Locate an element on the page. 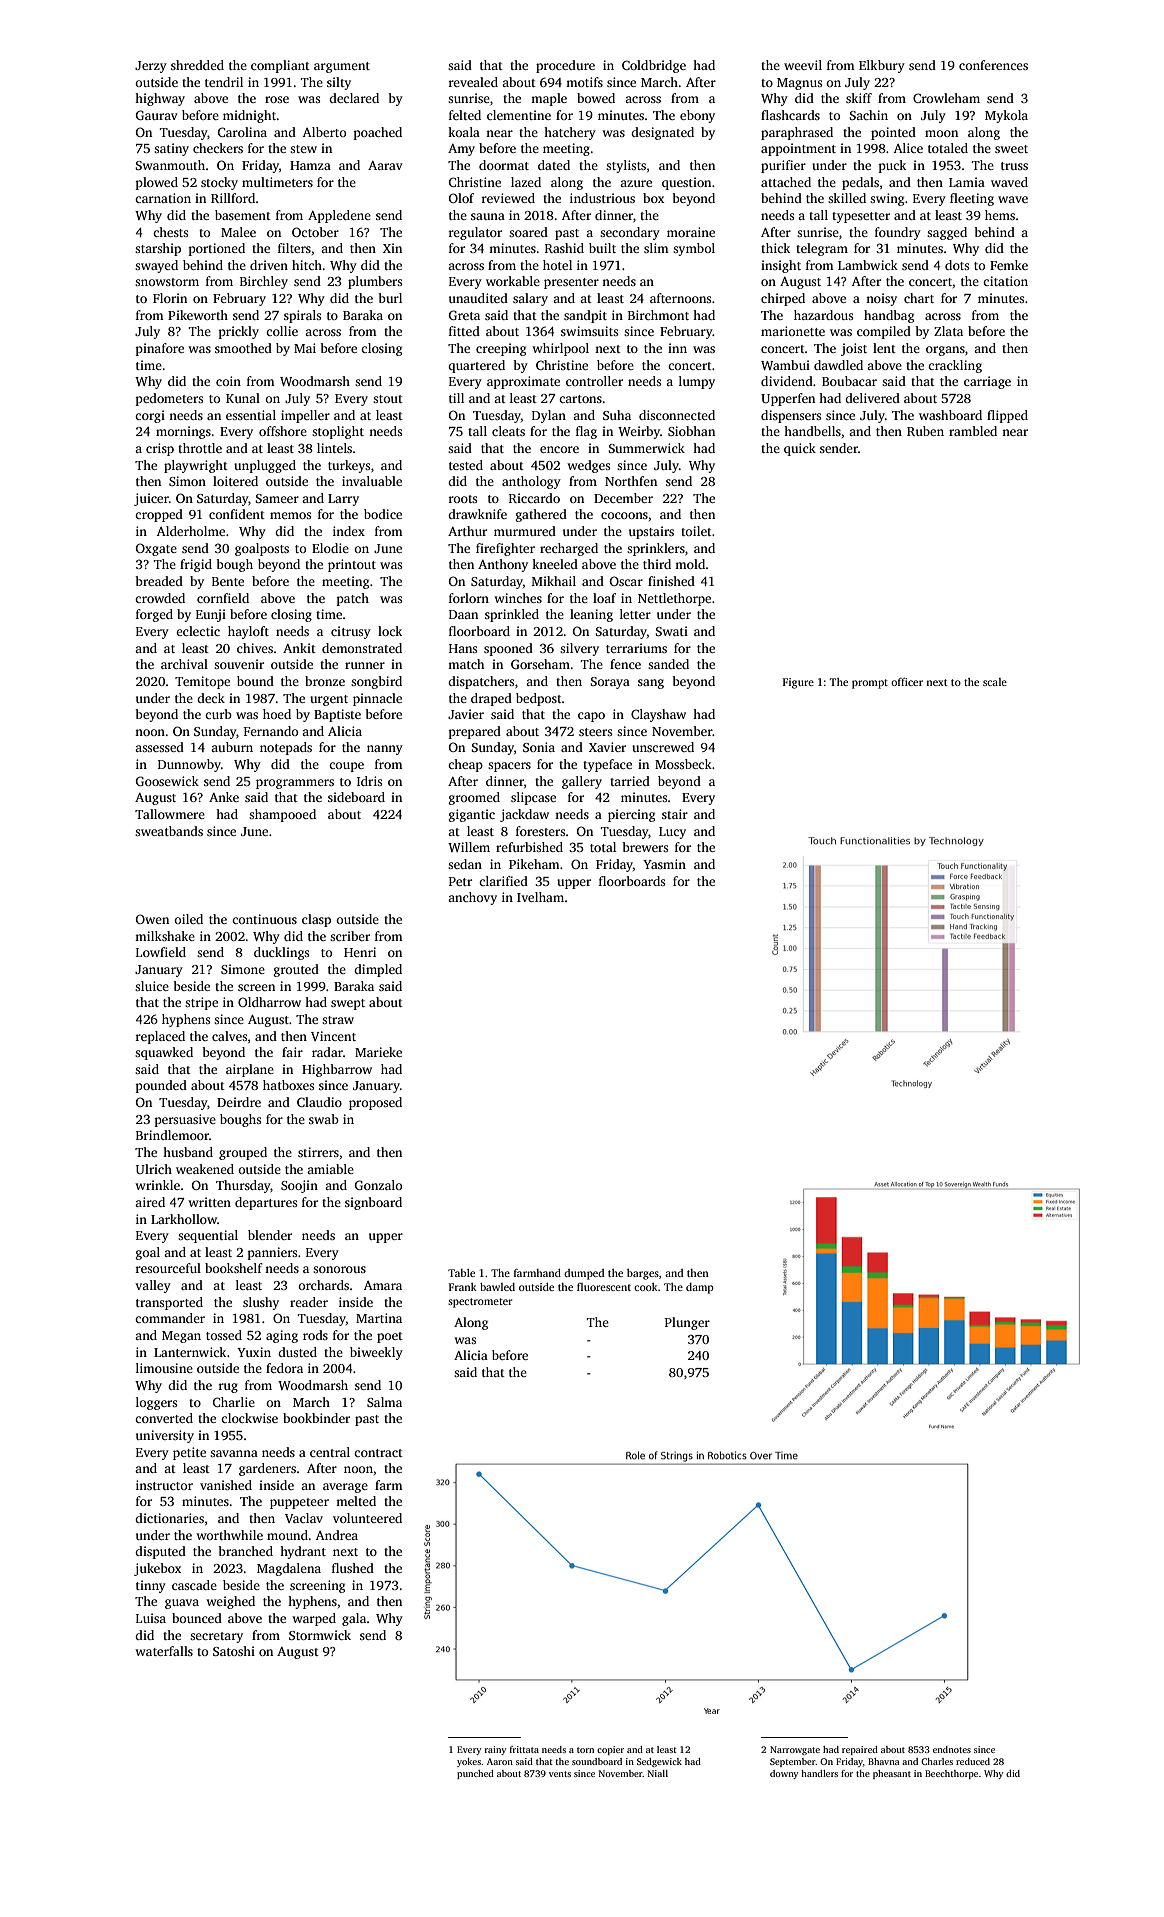 Image resolution: width=1164 pixels, height=1917 pixels. Coldbridge is located at coordinates (654, 66).
